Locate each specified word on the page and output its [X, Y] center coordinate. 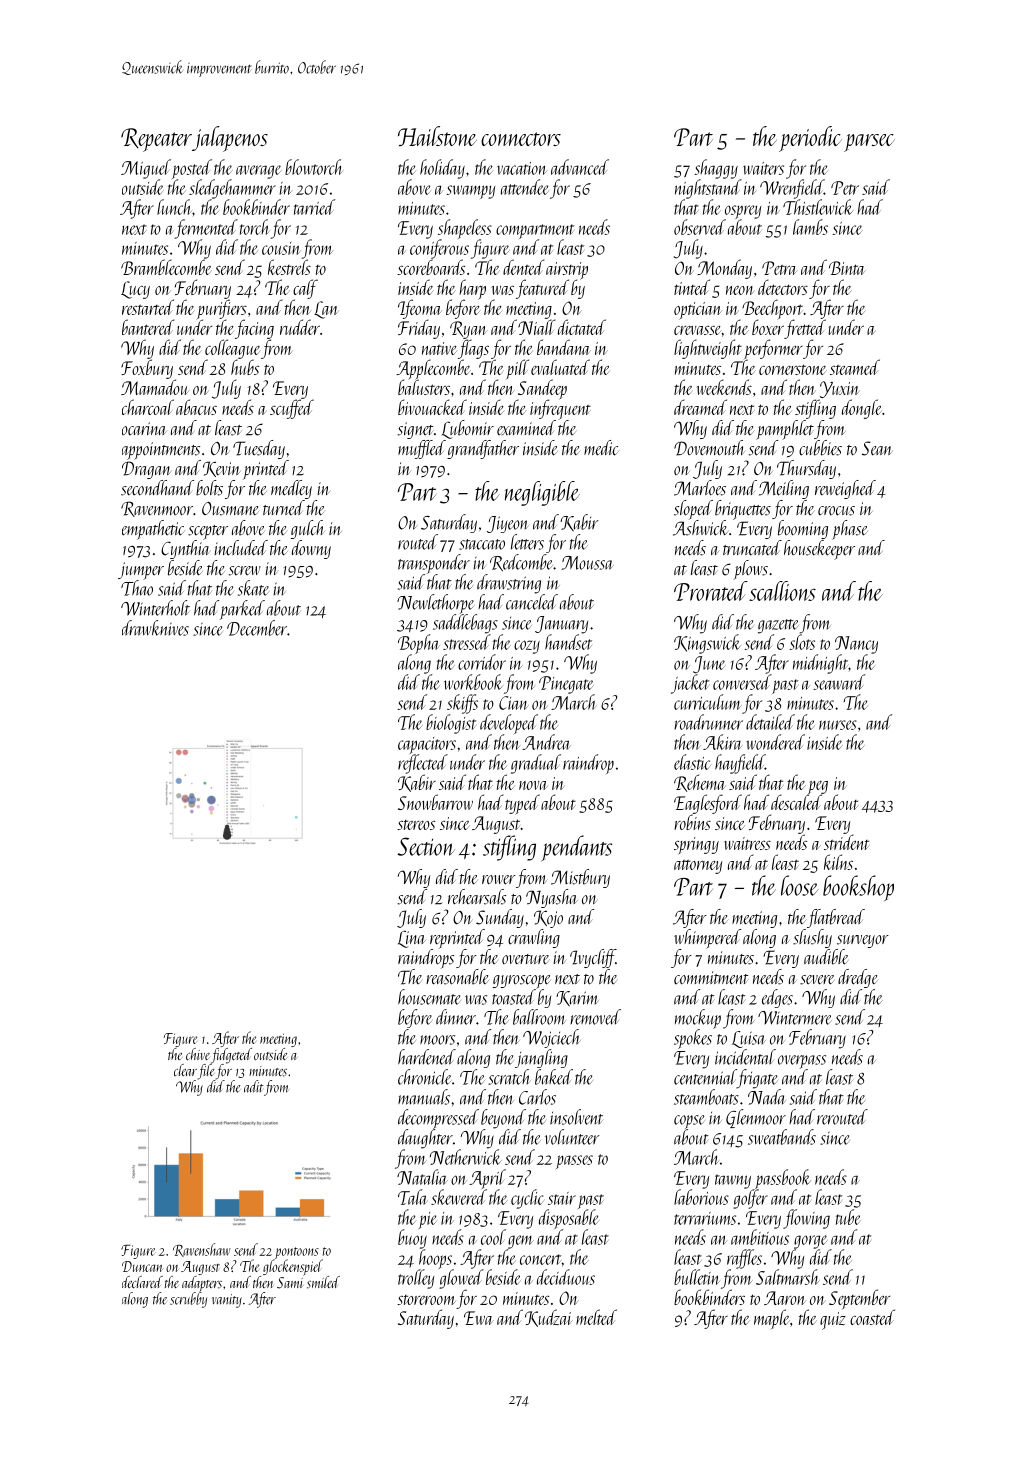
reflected [423, 764]
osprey [743, 212]
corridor [482, 662]
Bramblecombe [166, 267]
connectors [521, 139]
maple [772, 1319]
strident [846, 842]
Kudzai [549, 1318]
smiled [323, 1282]
